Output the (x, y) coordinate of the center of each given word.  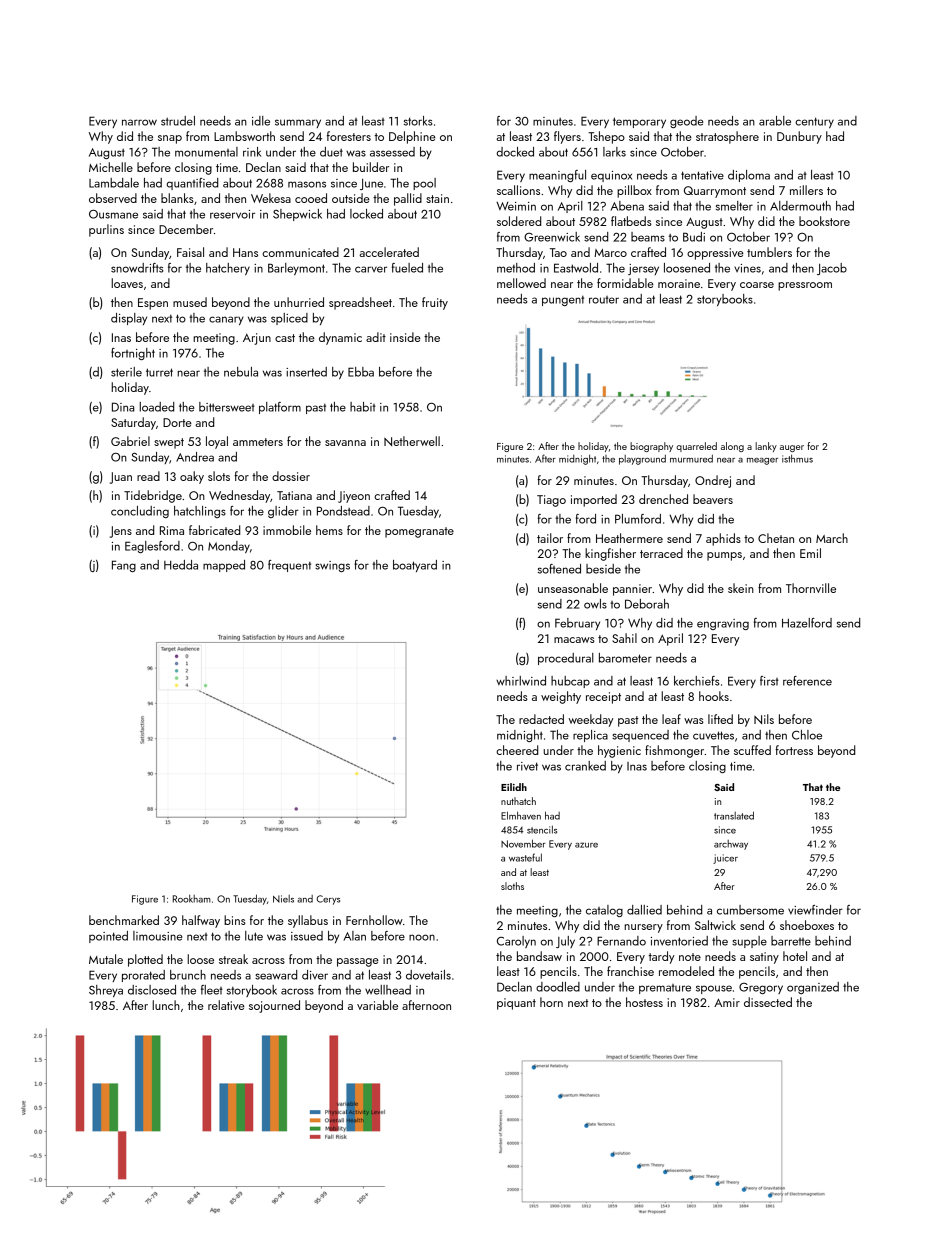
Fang (124, 566)
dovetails (428, 975)
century (814, 122)
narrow (139, 122)
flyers (567, 137)
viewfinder (815, 910)
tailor (550, 538)
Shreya (106, 991)
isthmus (797, 458)
